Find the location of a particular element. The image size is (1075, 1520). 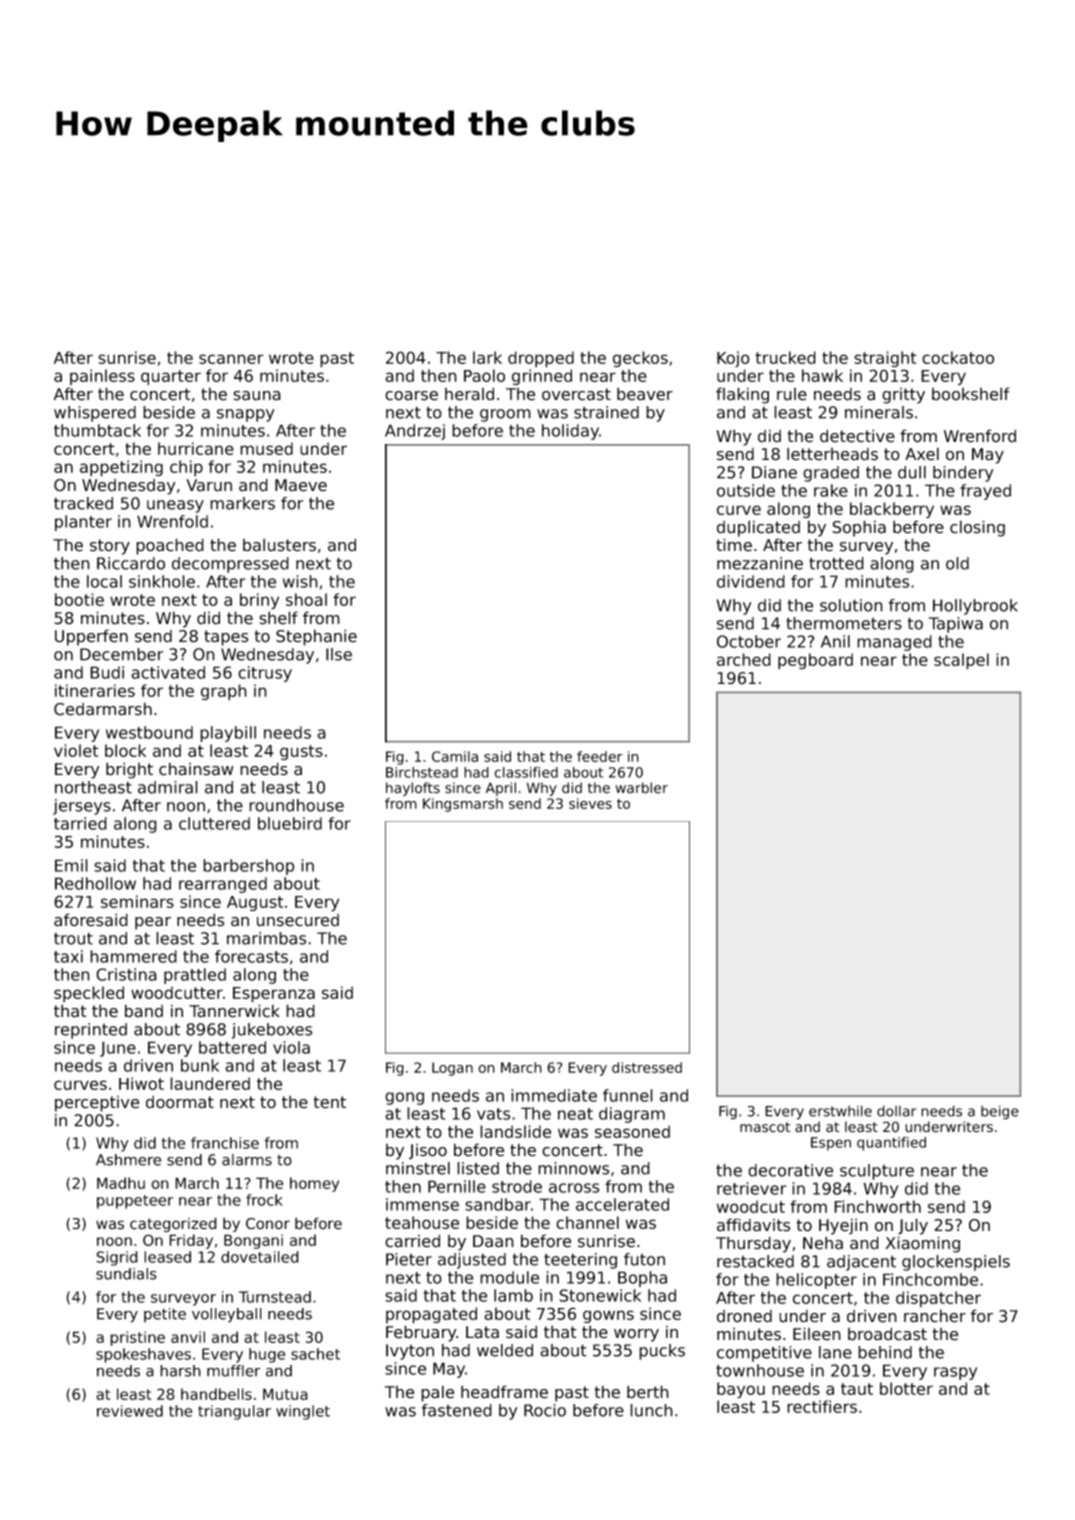

beige is located at coordinates (1000, 1112).
